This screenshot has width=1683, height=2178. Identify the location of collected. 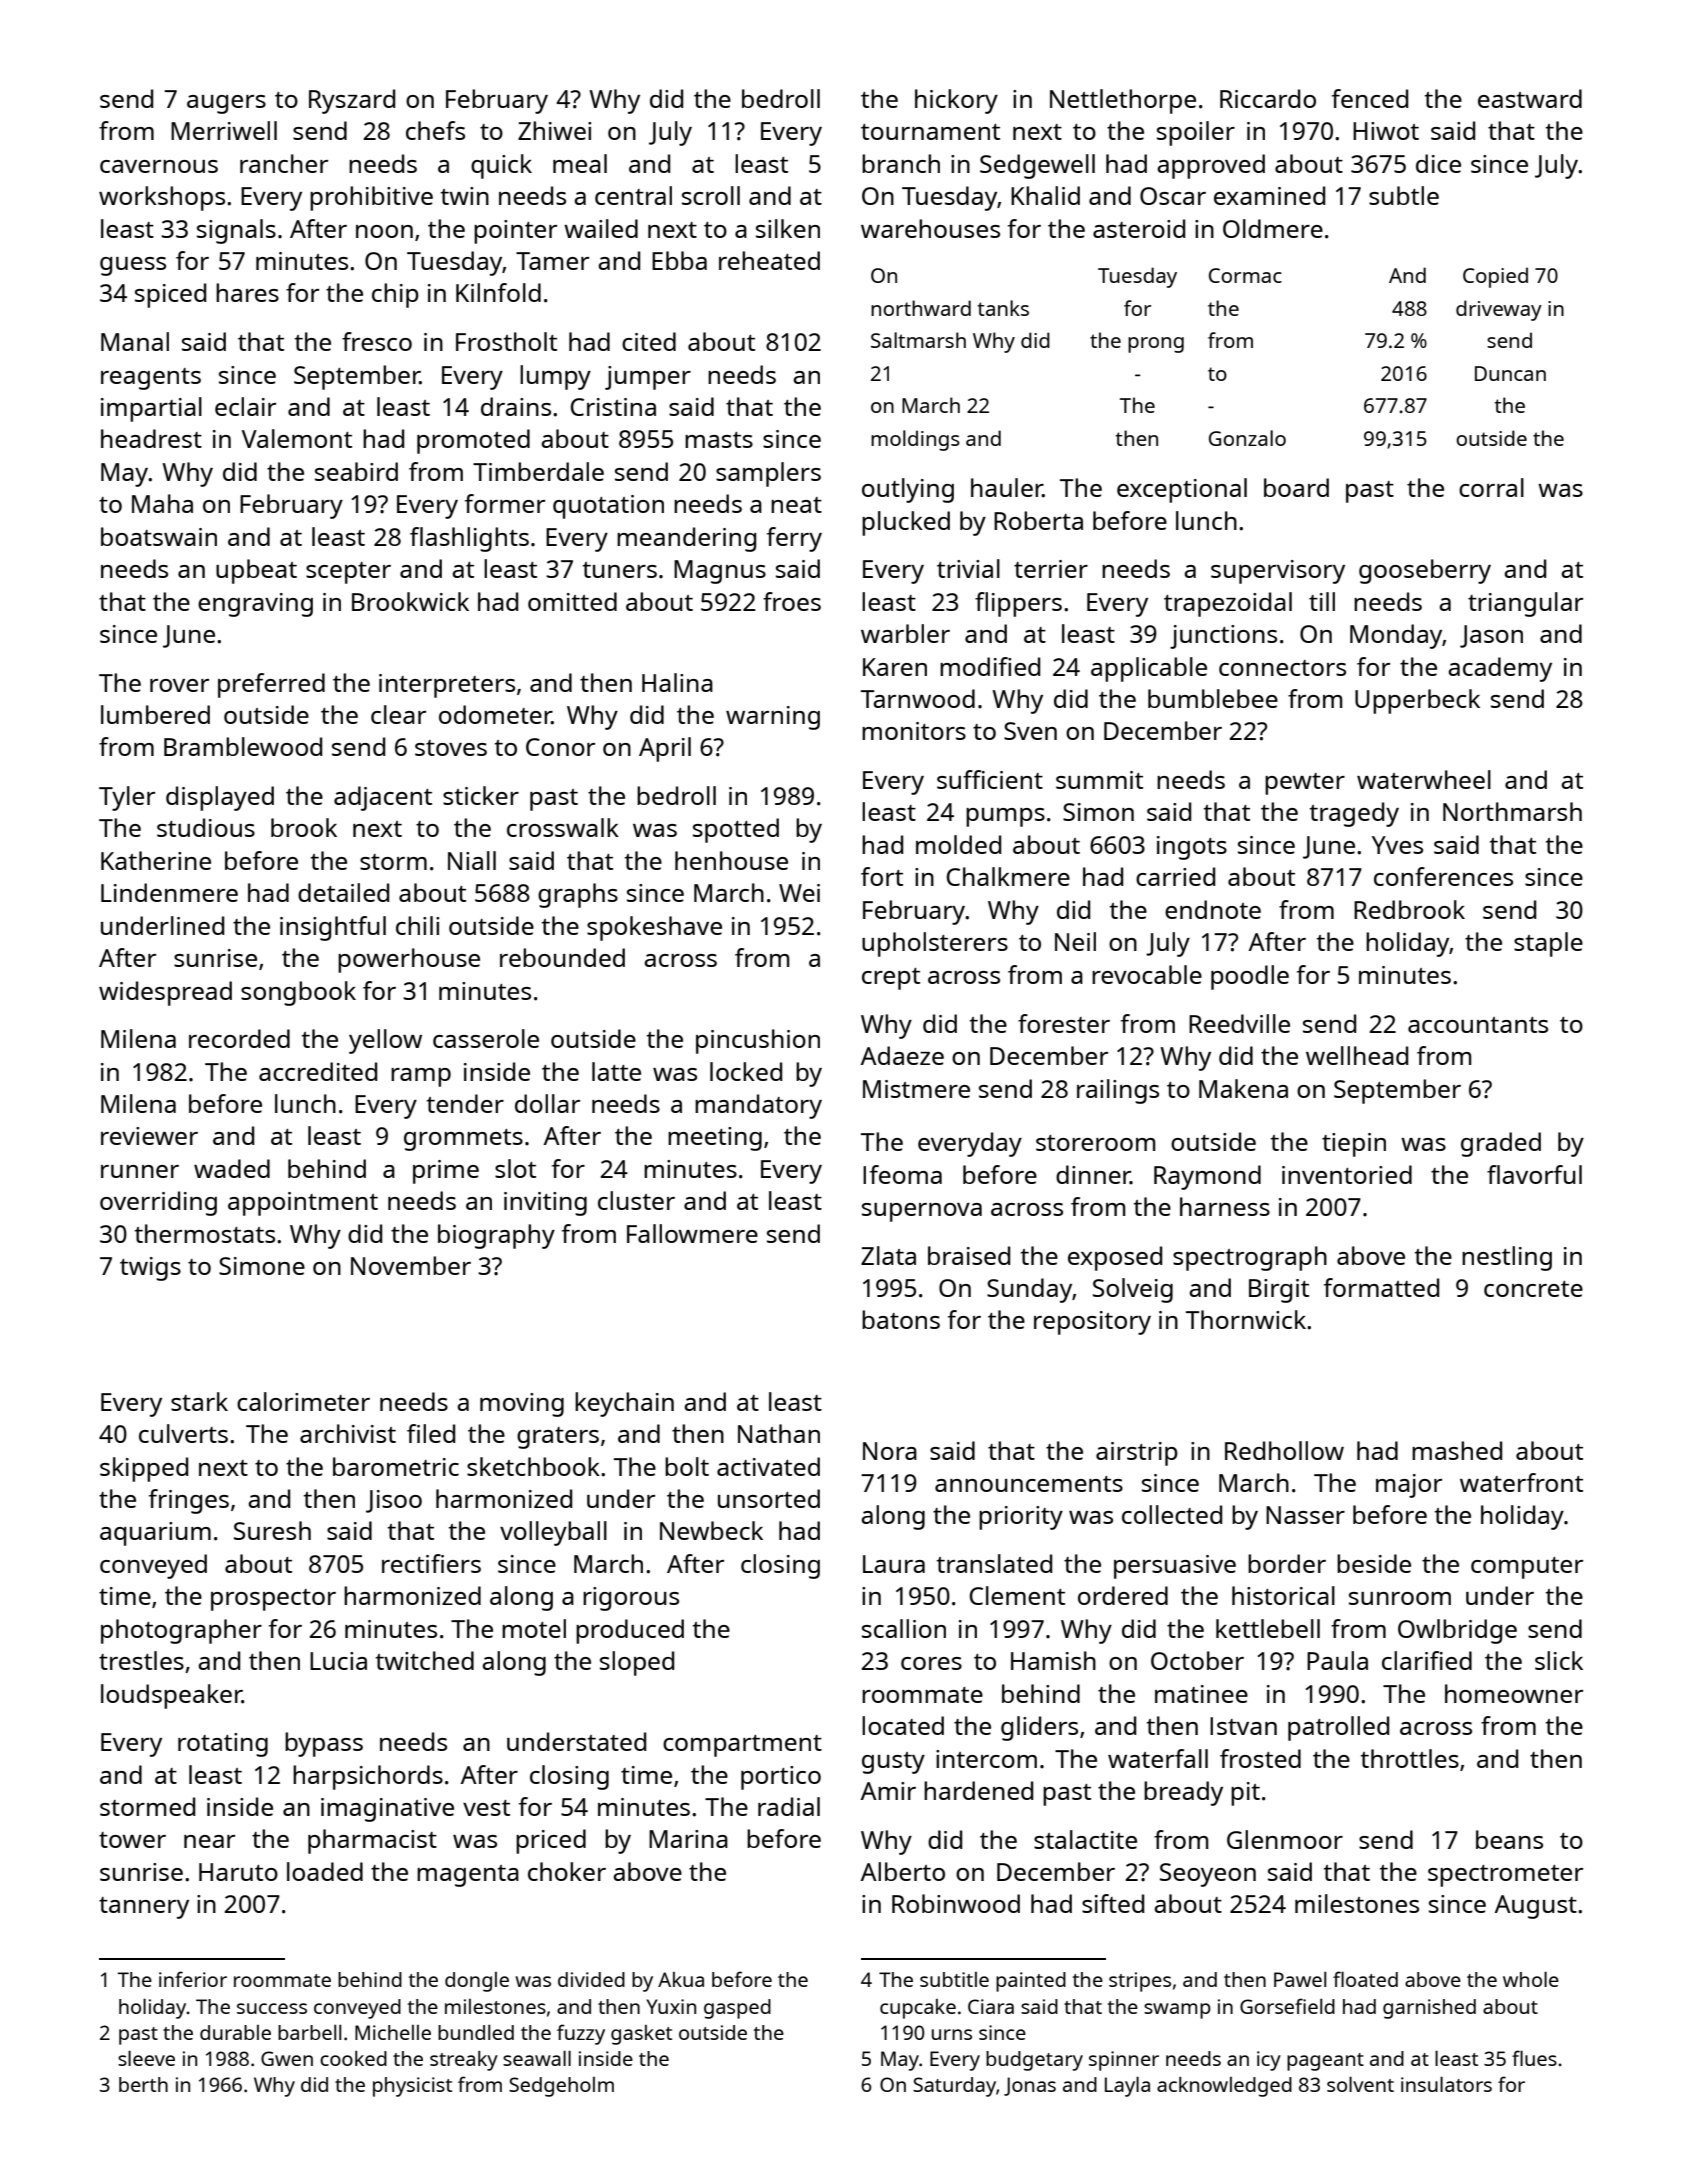
(1172, 1514).
